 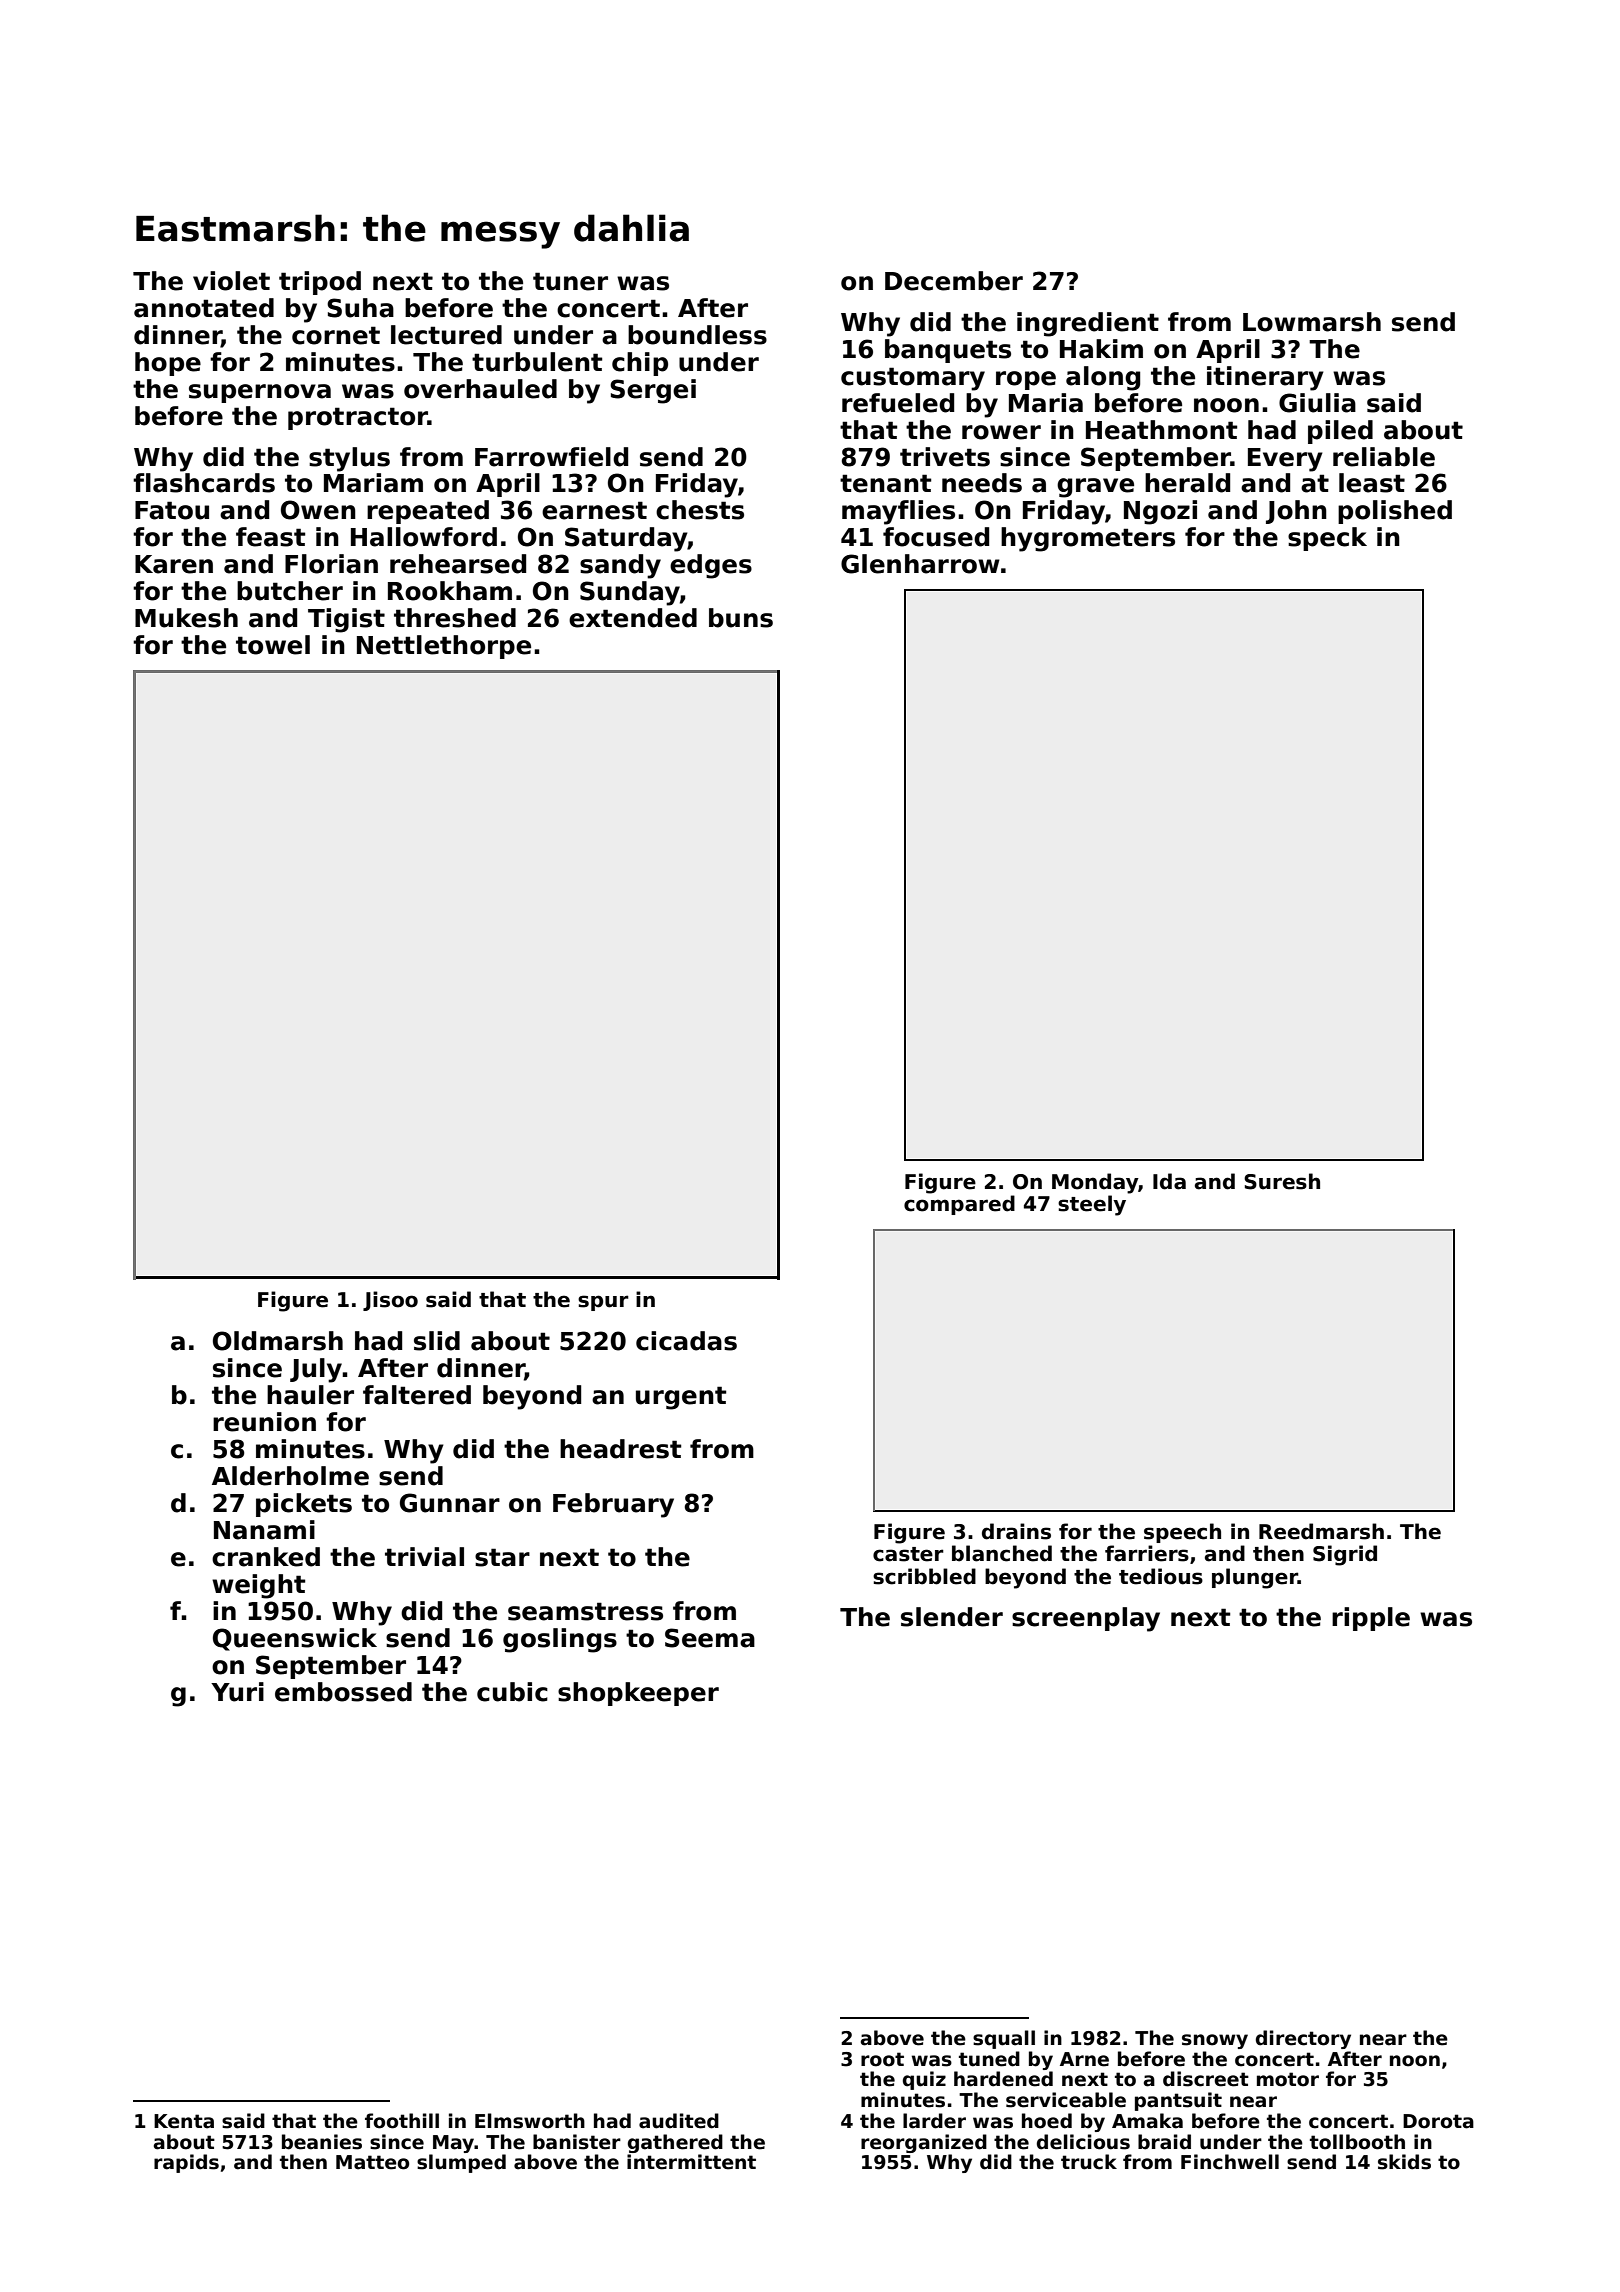 I want to click on rapids, so click(x=186, y=2163).
